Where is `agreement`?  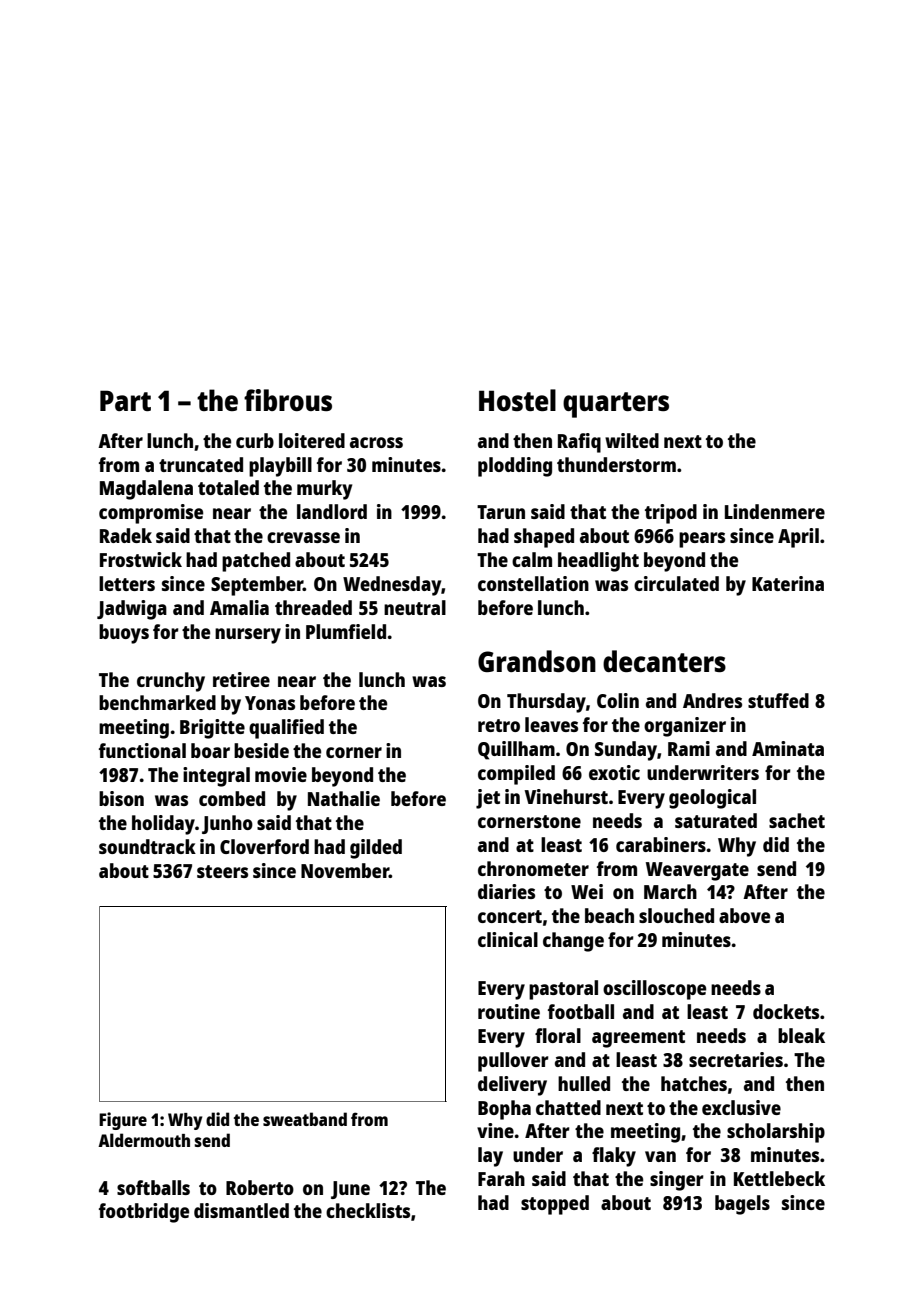 agreement is located at coordinates (638, 1039).
